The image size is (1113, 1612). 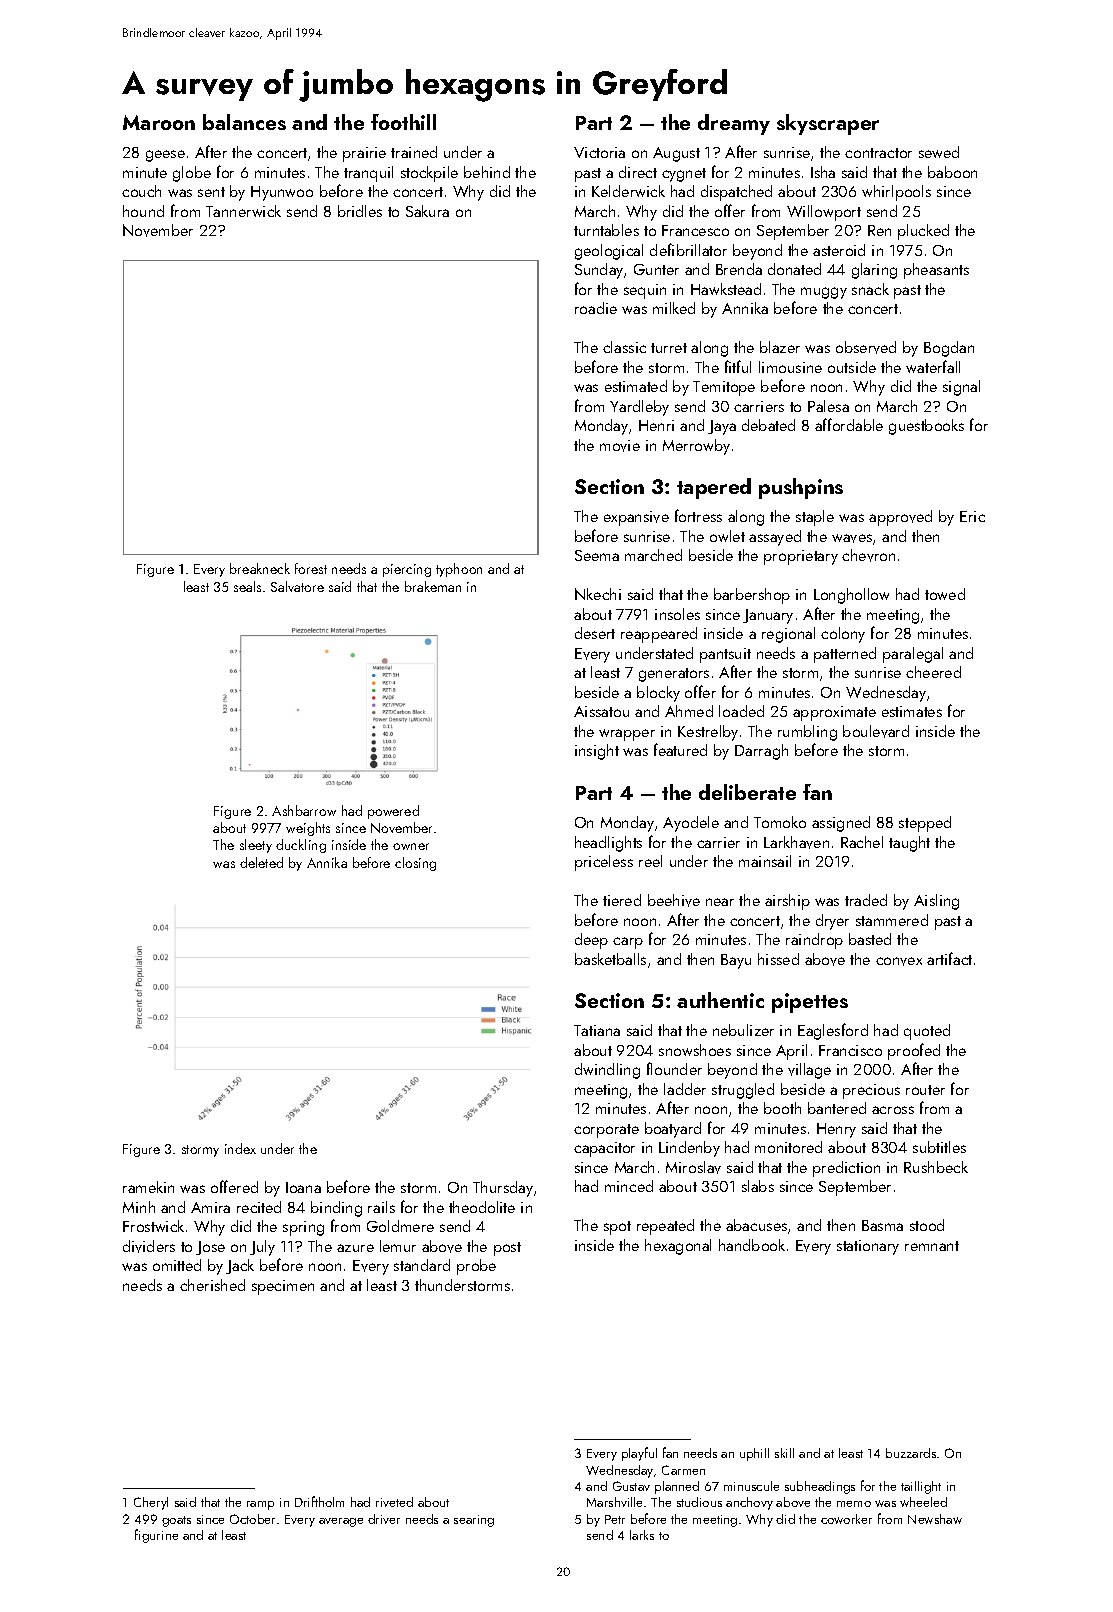 What do you see at coordinates (680, 749) in the image?
I see `featured` at bounding box center [680, 749].
